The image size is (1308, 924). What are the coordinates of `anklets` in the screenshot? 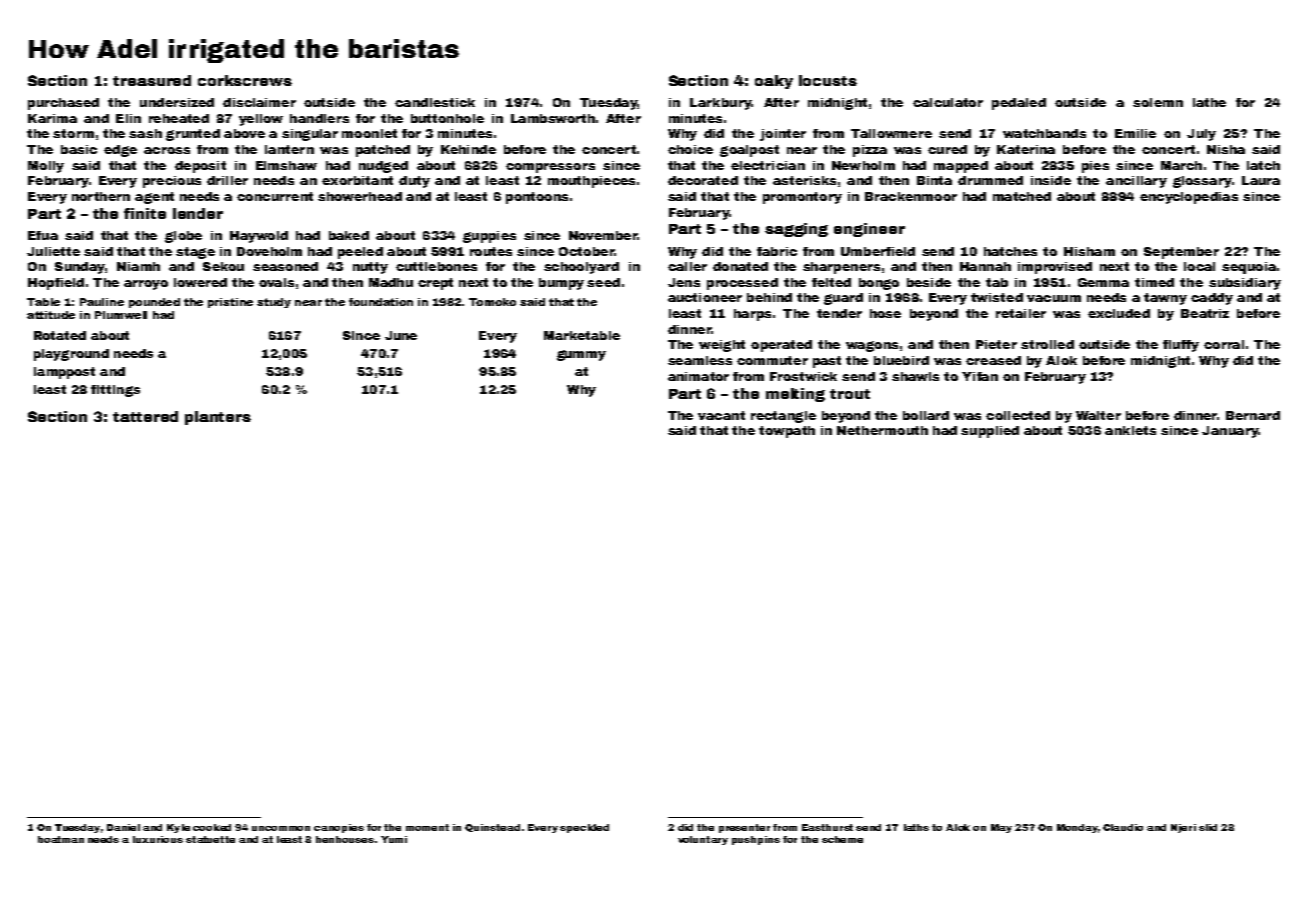 It's located at (1130, 430).
